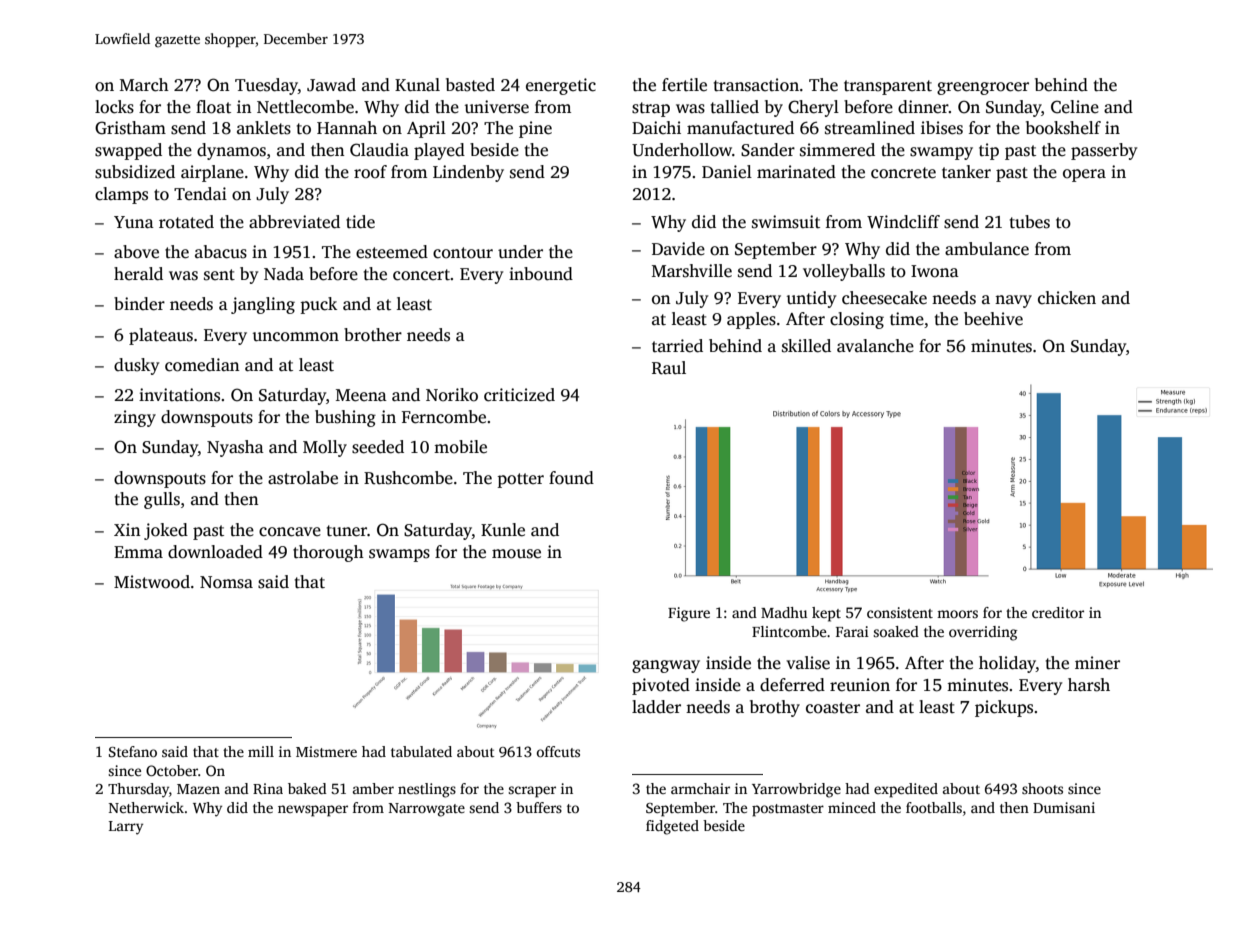 The height and width of the document is (952, 1233). I want to click on locks, so click(114, 107).
